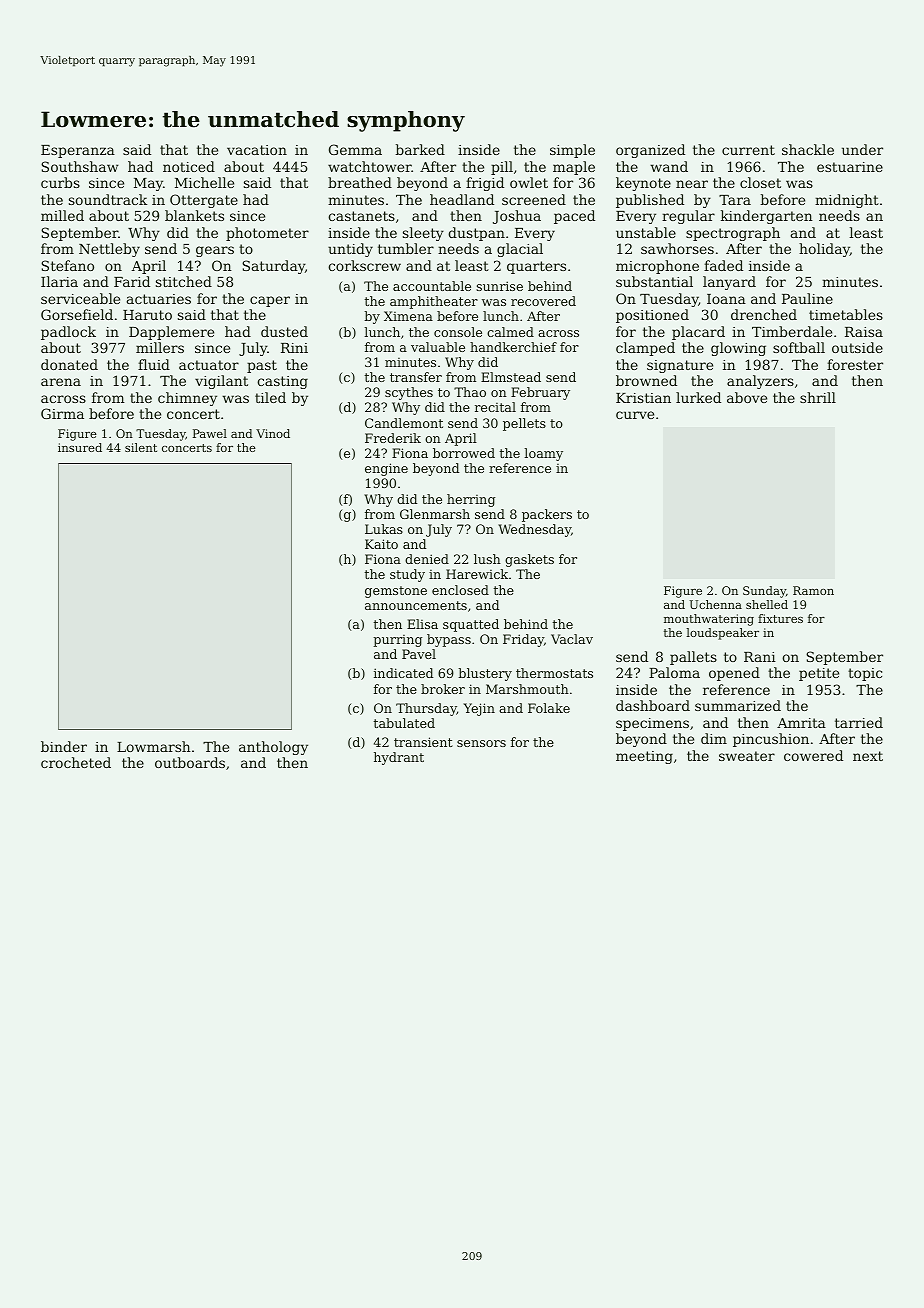  Describe the element at coordinates (780, 618) in the document. I see `fixtures` at that location.
